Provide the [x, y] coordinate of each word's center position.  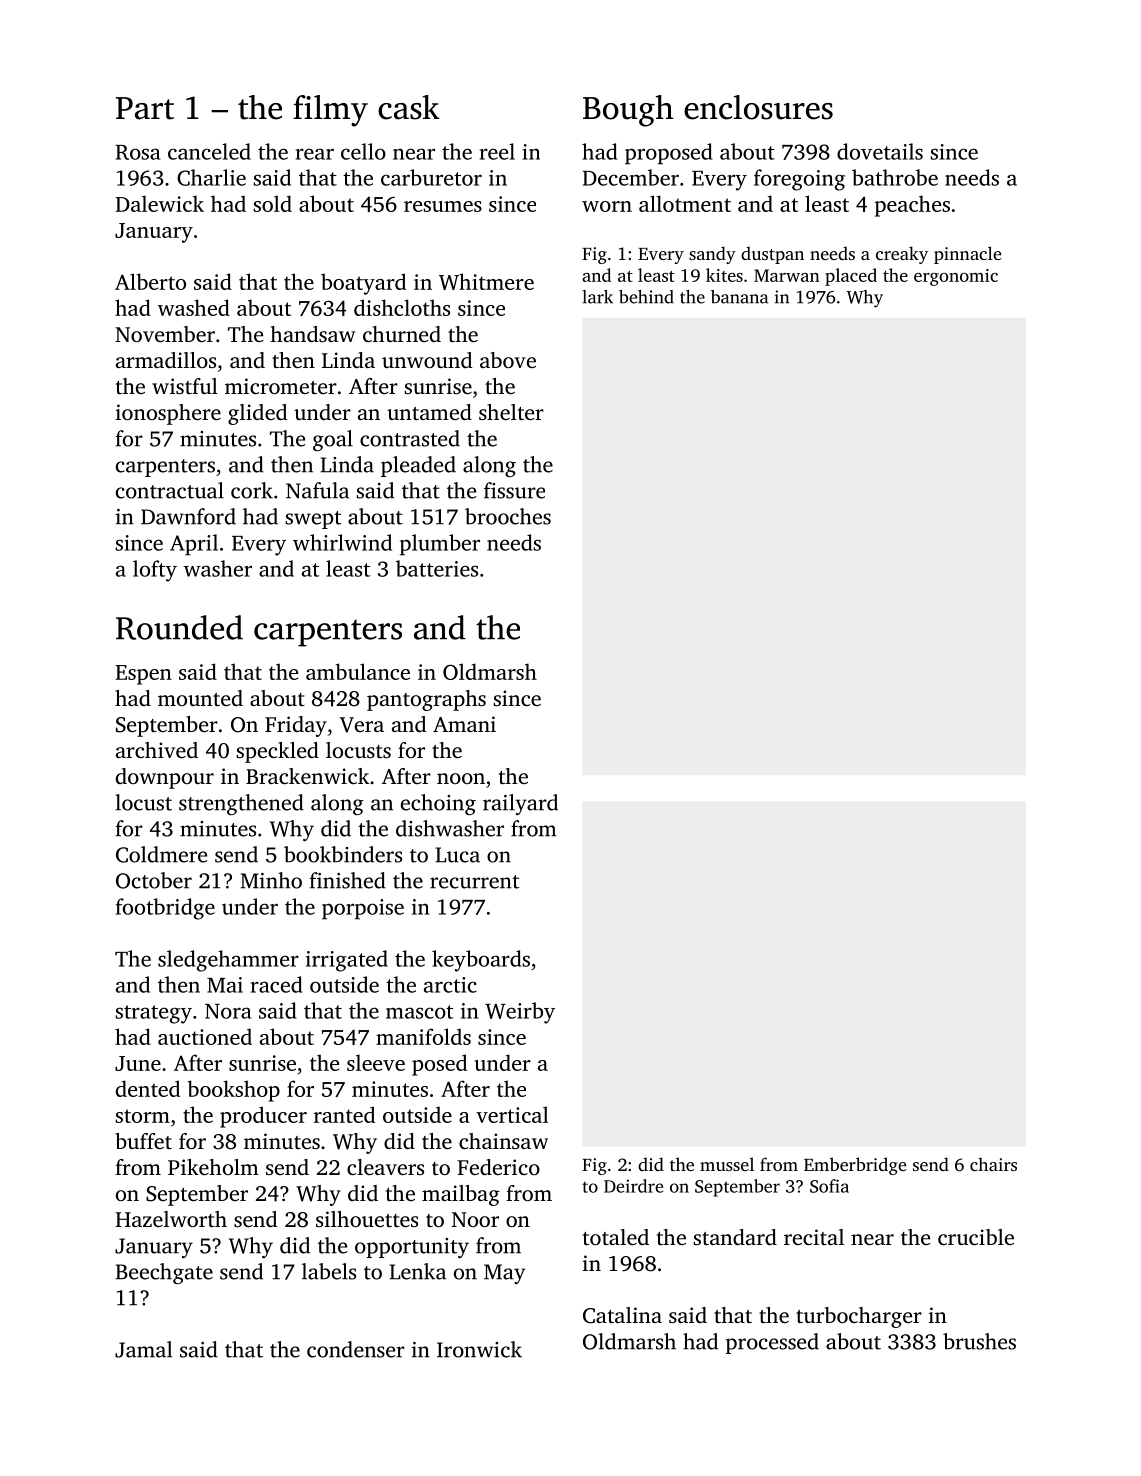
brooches [508, 516]
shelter [511, 412]
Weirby [520, 1013]
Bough [628, 111]
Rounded [179, 627]
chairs [993, 1164]
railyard [520, 804]
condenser [356, 1349]
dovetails [880, 151]
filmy [330, 111]
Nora [228, 1011]
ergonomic [956, 277]
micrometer [281, 386]
